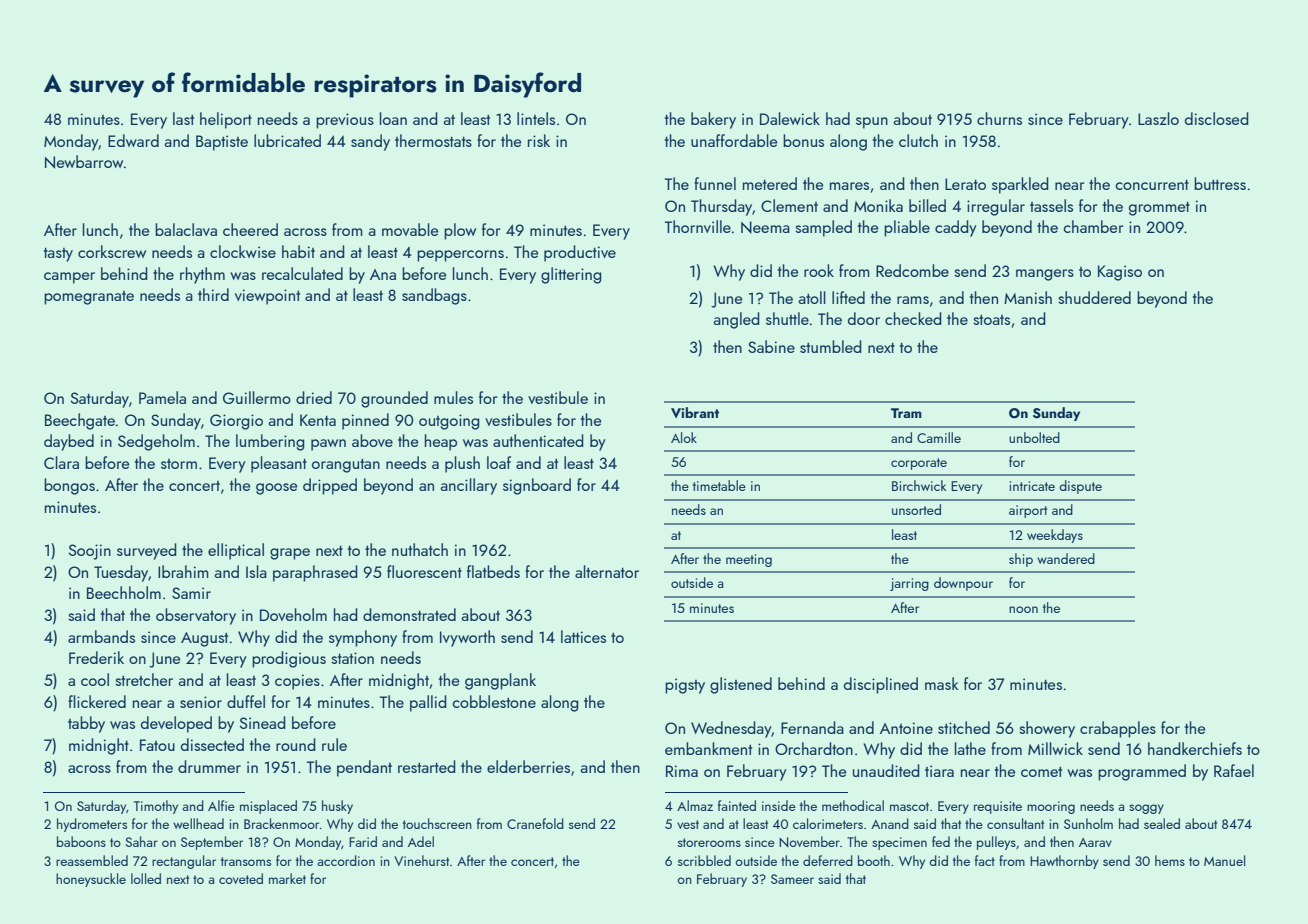 This page has height=924, width=1308. What do you see at coordinates (1094, 297) in the page?
I see `shuddered` at bounding box center [1094, 297].
